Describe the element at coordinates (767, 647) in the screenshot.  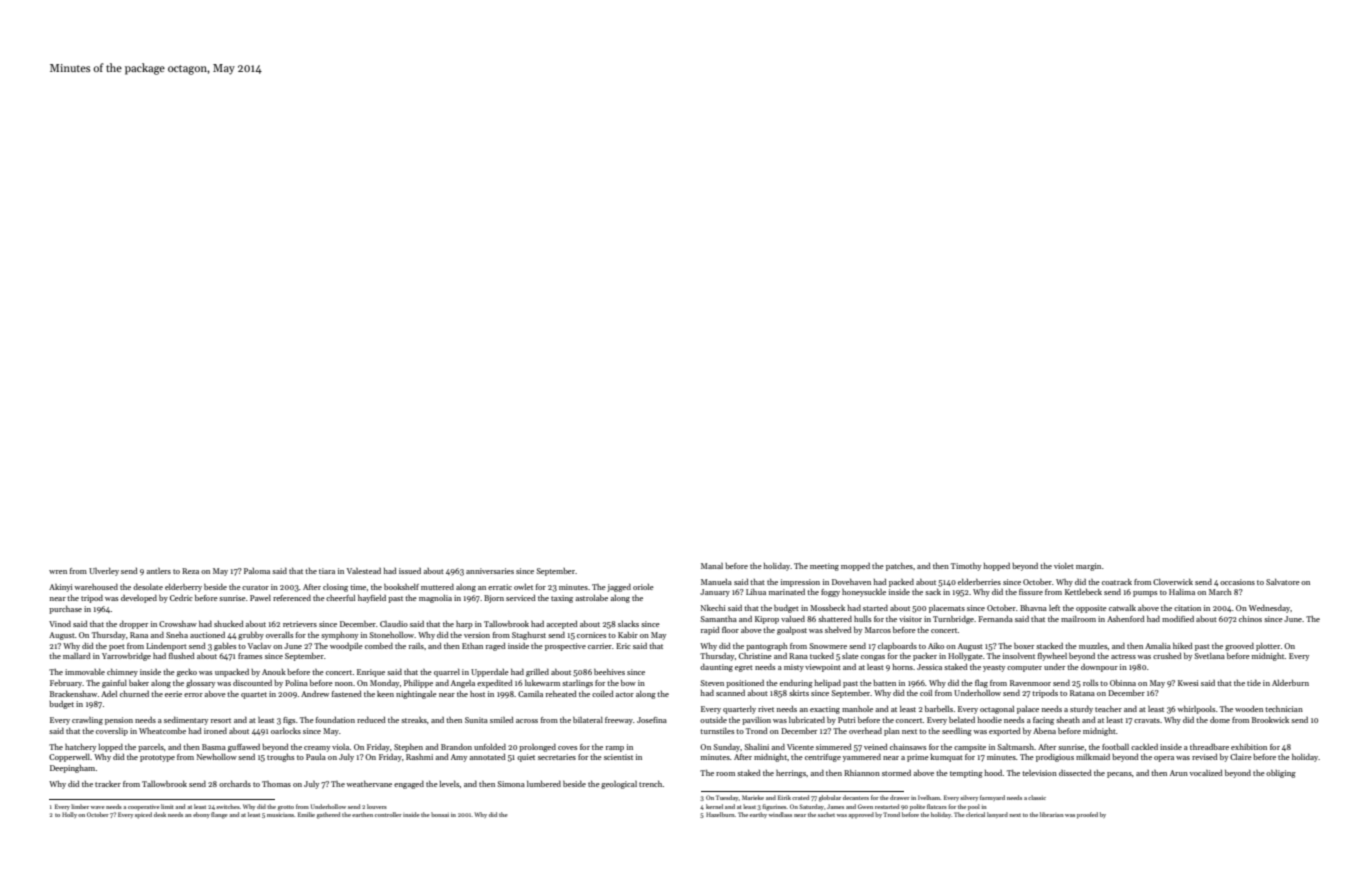
I see `pantograph` at that location.
